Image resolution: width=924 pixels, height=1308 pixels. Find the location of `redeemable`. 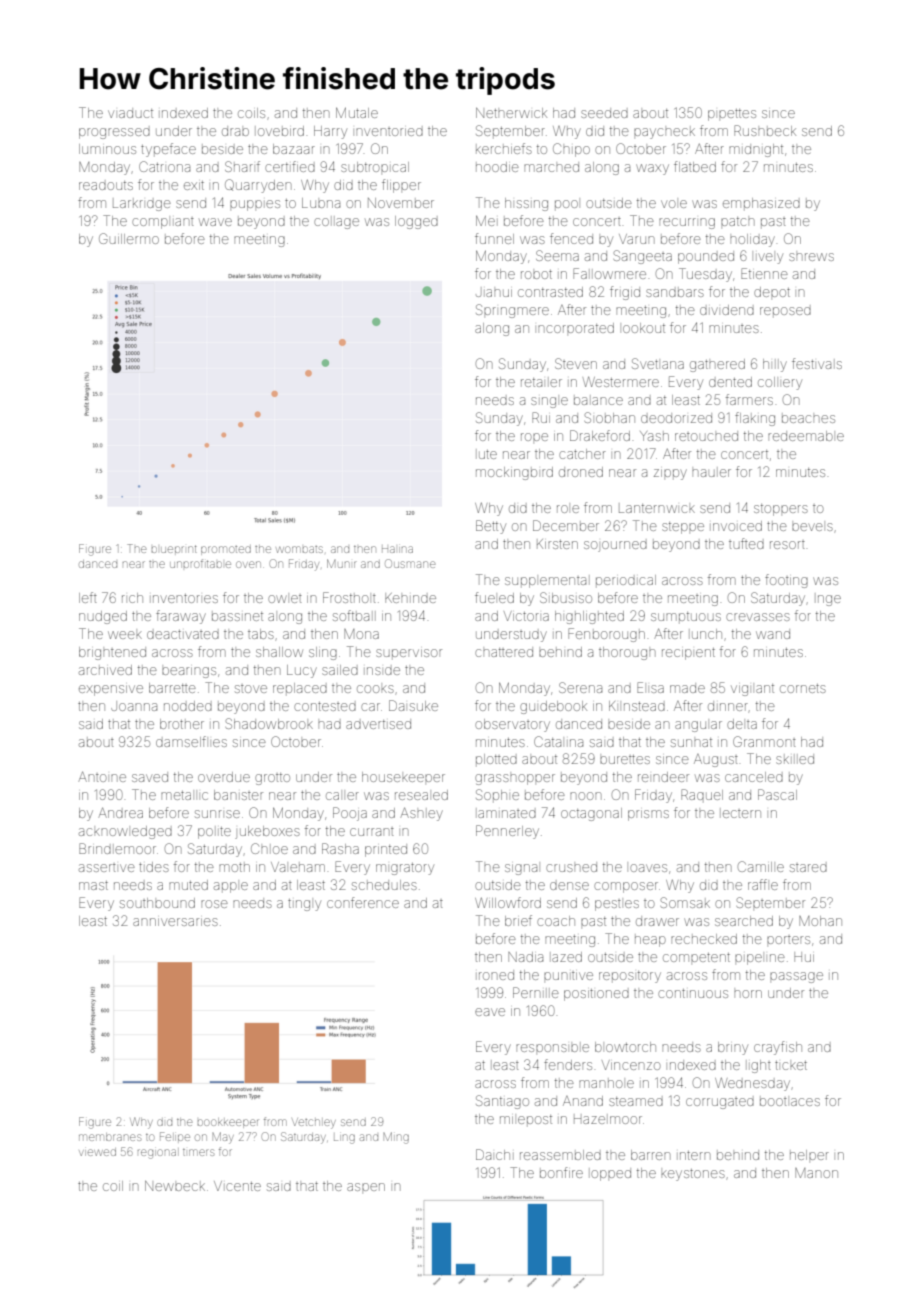

redeemable is located at coordinates (806, 436).
